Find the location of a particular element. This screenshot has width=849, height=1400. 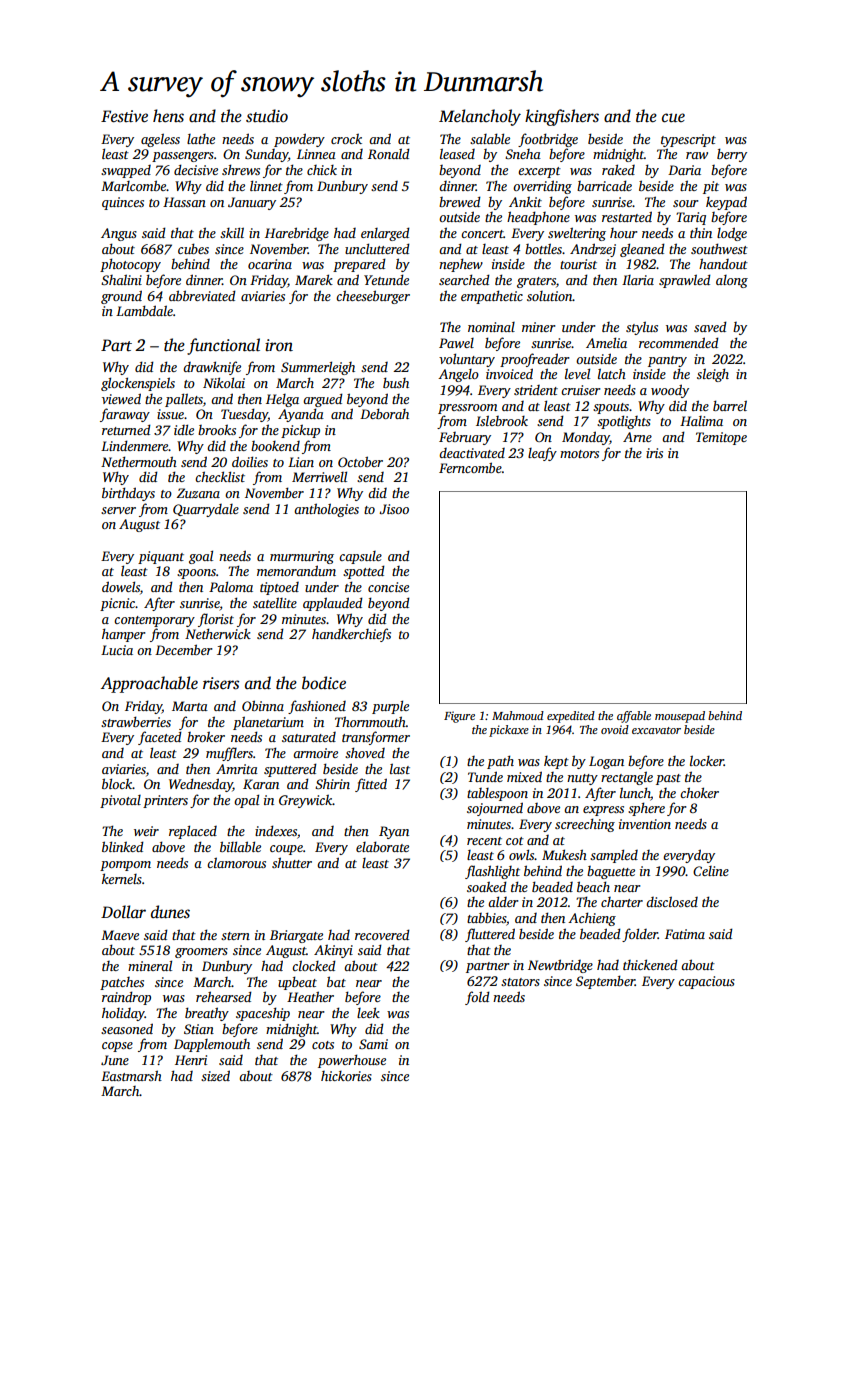

stators is located at coordinates (520, 982).
